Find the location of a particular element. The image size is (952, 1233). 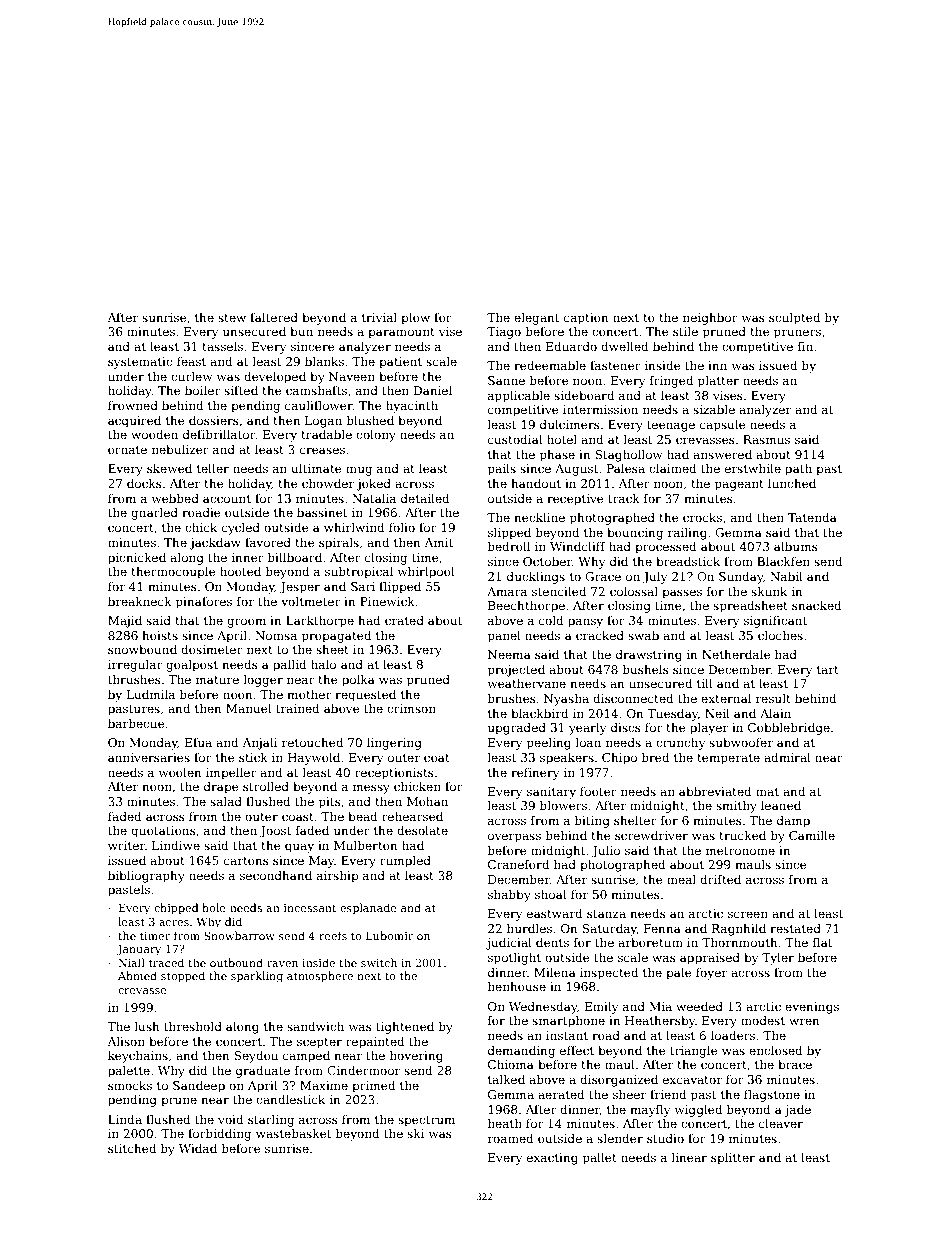

sculpted is located at coordinates (794, 318).
